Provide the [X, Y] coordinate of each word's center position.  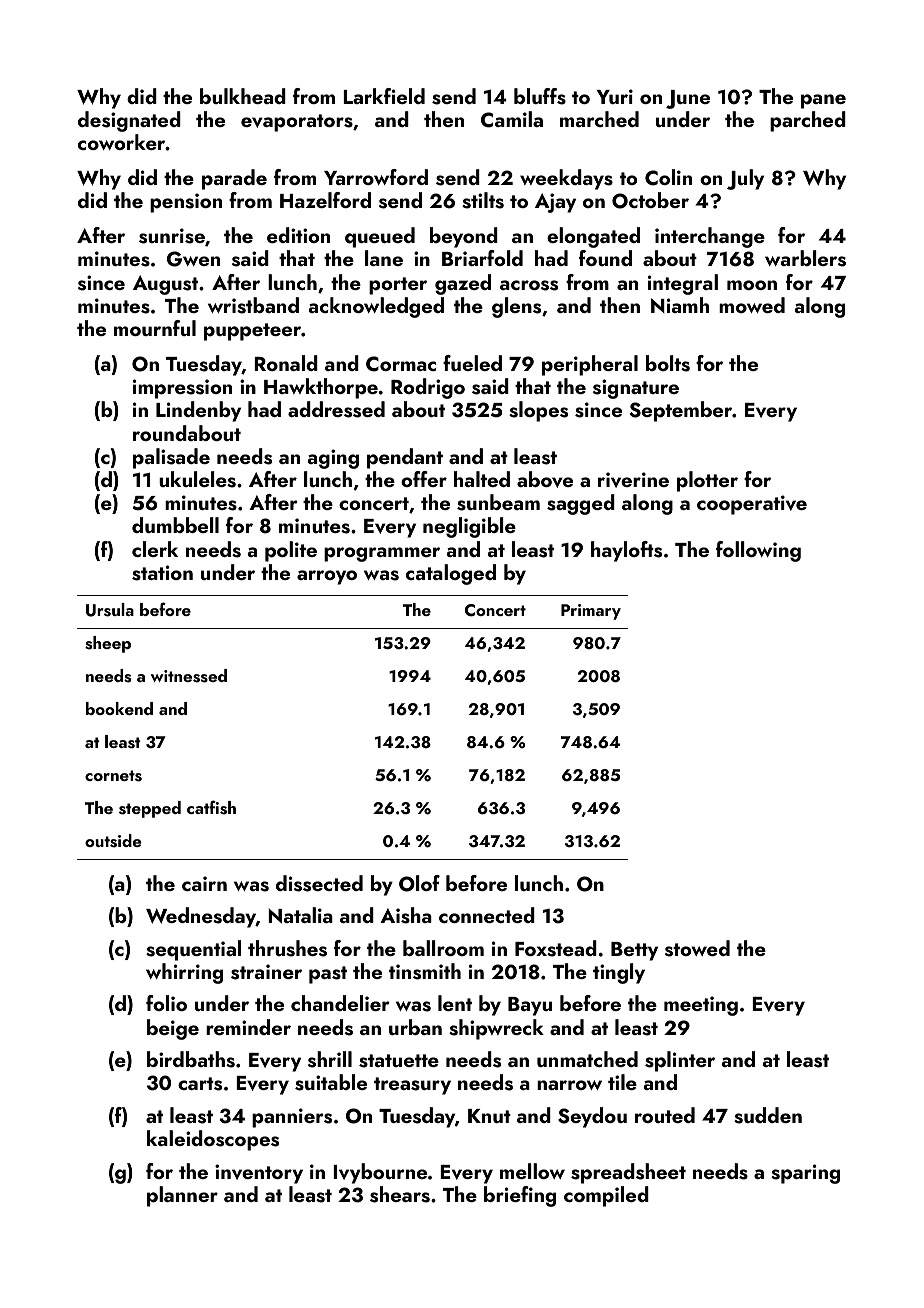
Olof [419, 883]
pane [823, 101]
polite [291, 551]
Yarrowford [376, 177]
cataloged [451, 574]
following [758, 551]
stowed [697, 948]
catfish [211, 807]
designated [129, 121]
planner [182, 1196]
